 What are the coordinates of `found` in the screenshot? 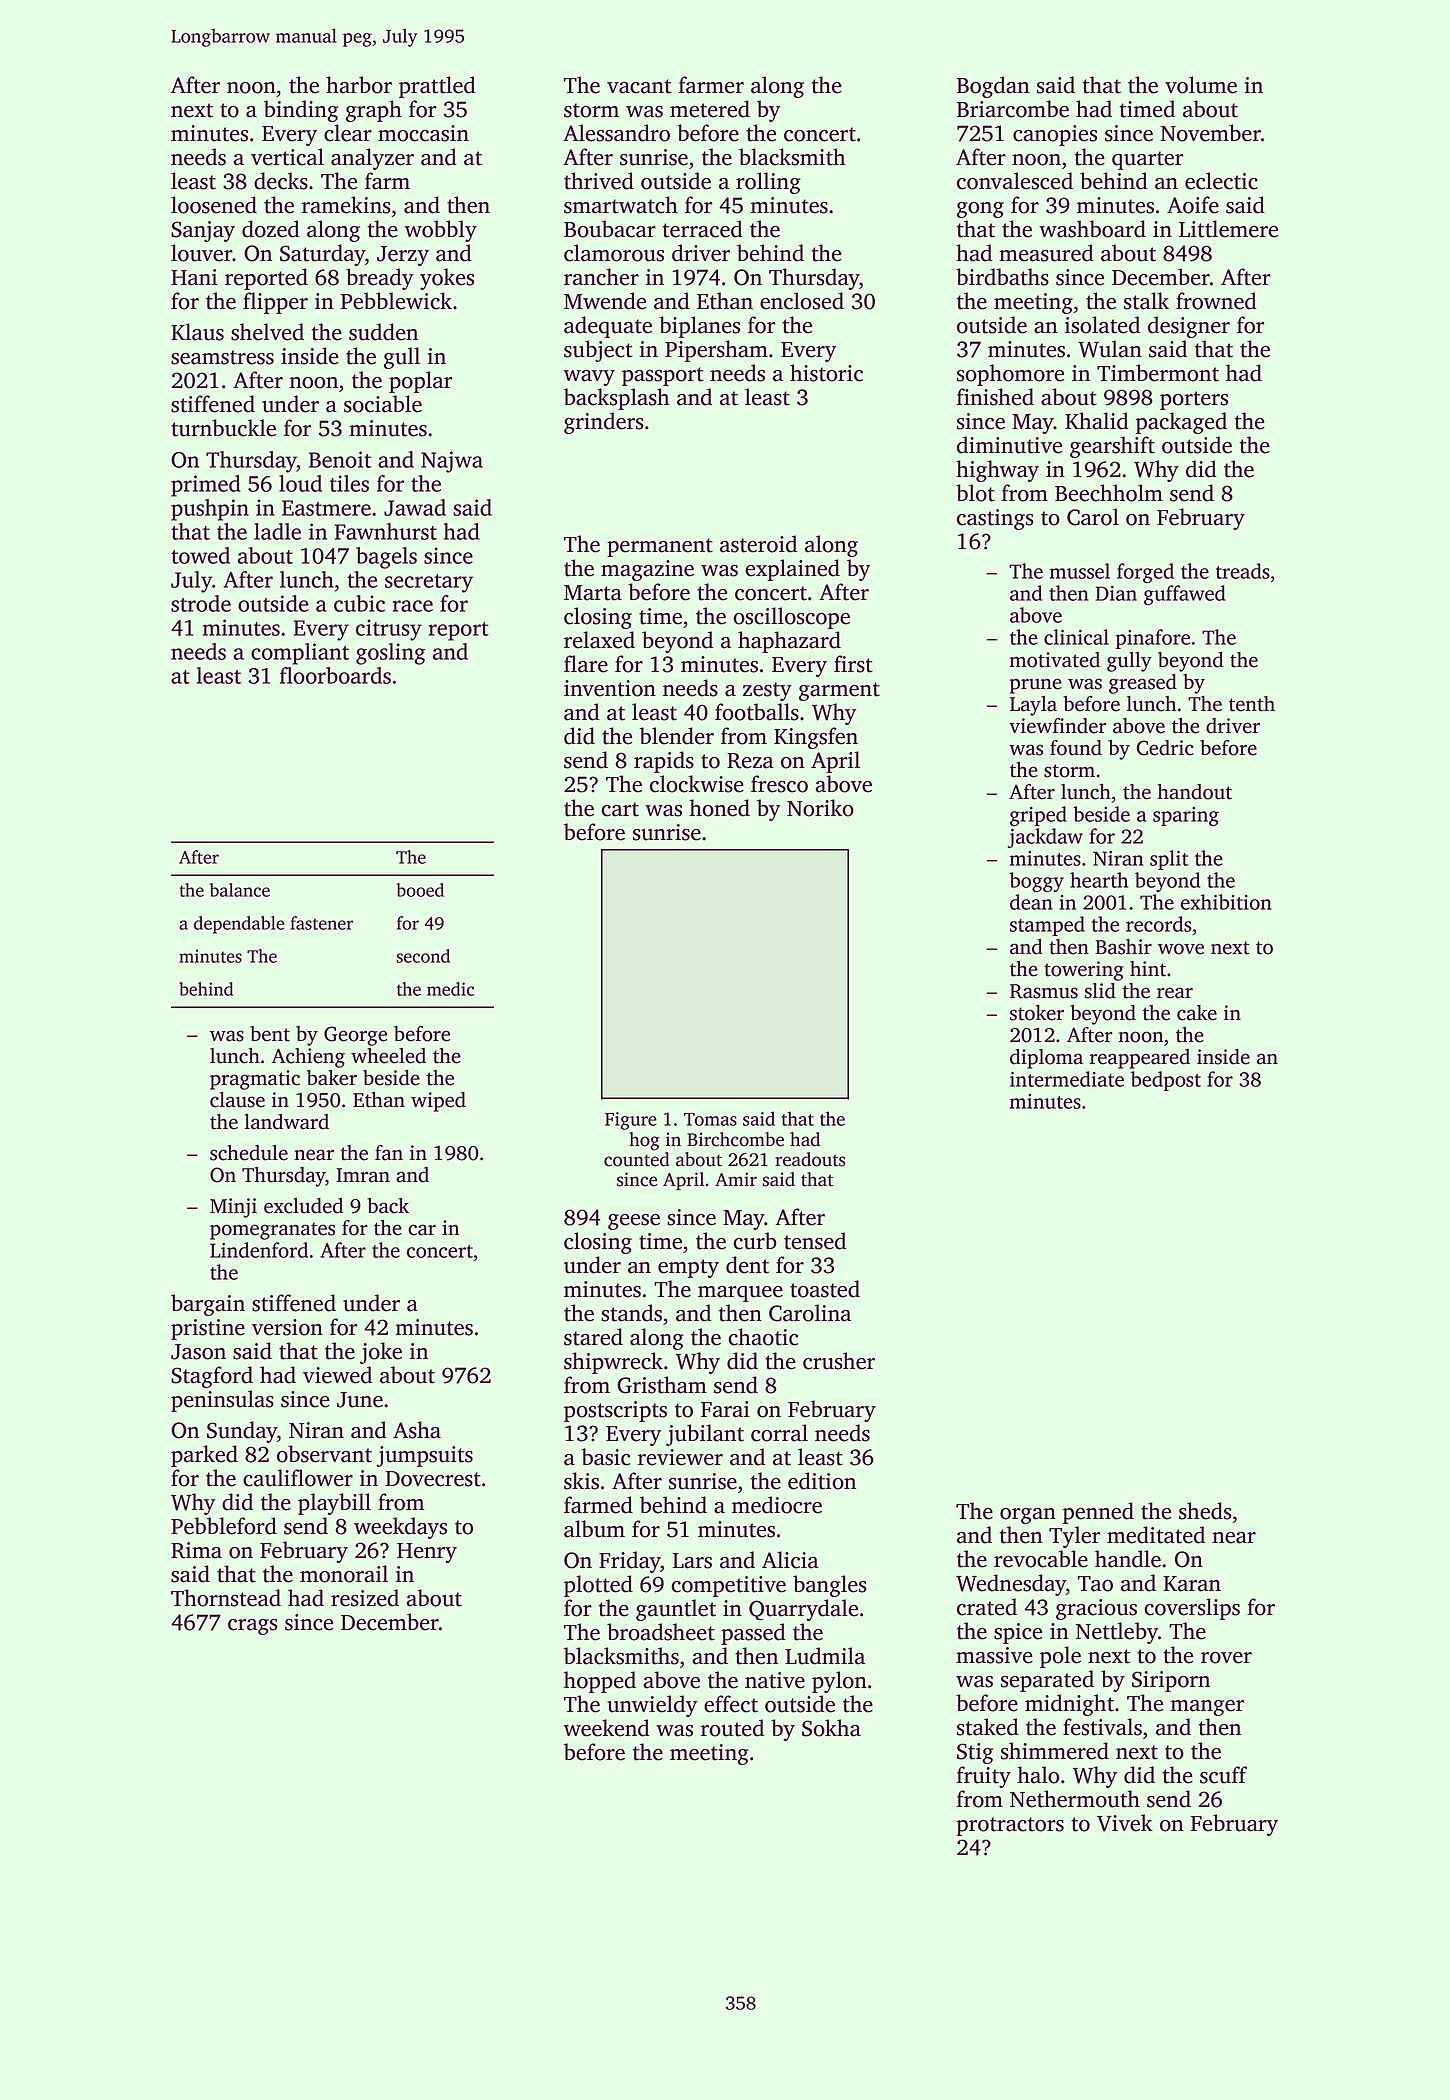 It's located at (1076, 748).
